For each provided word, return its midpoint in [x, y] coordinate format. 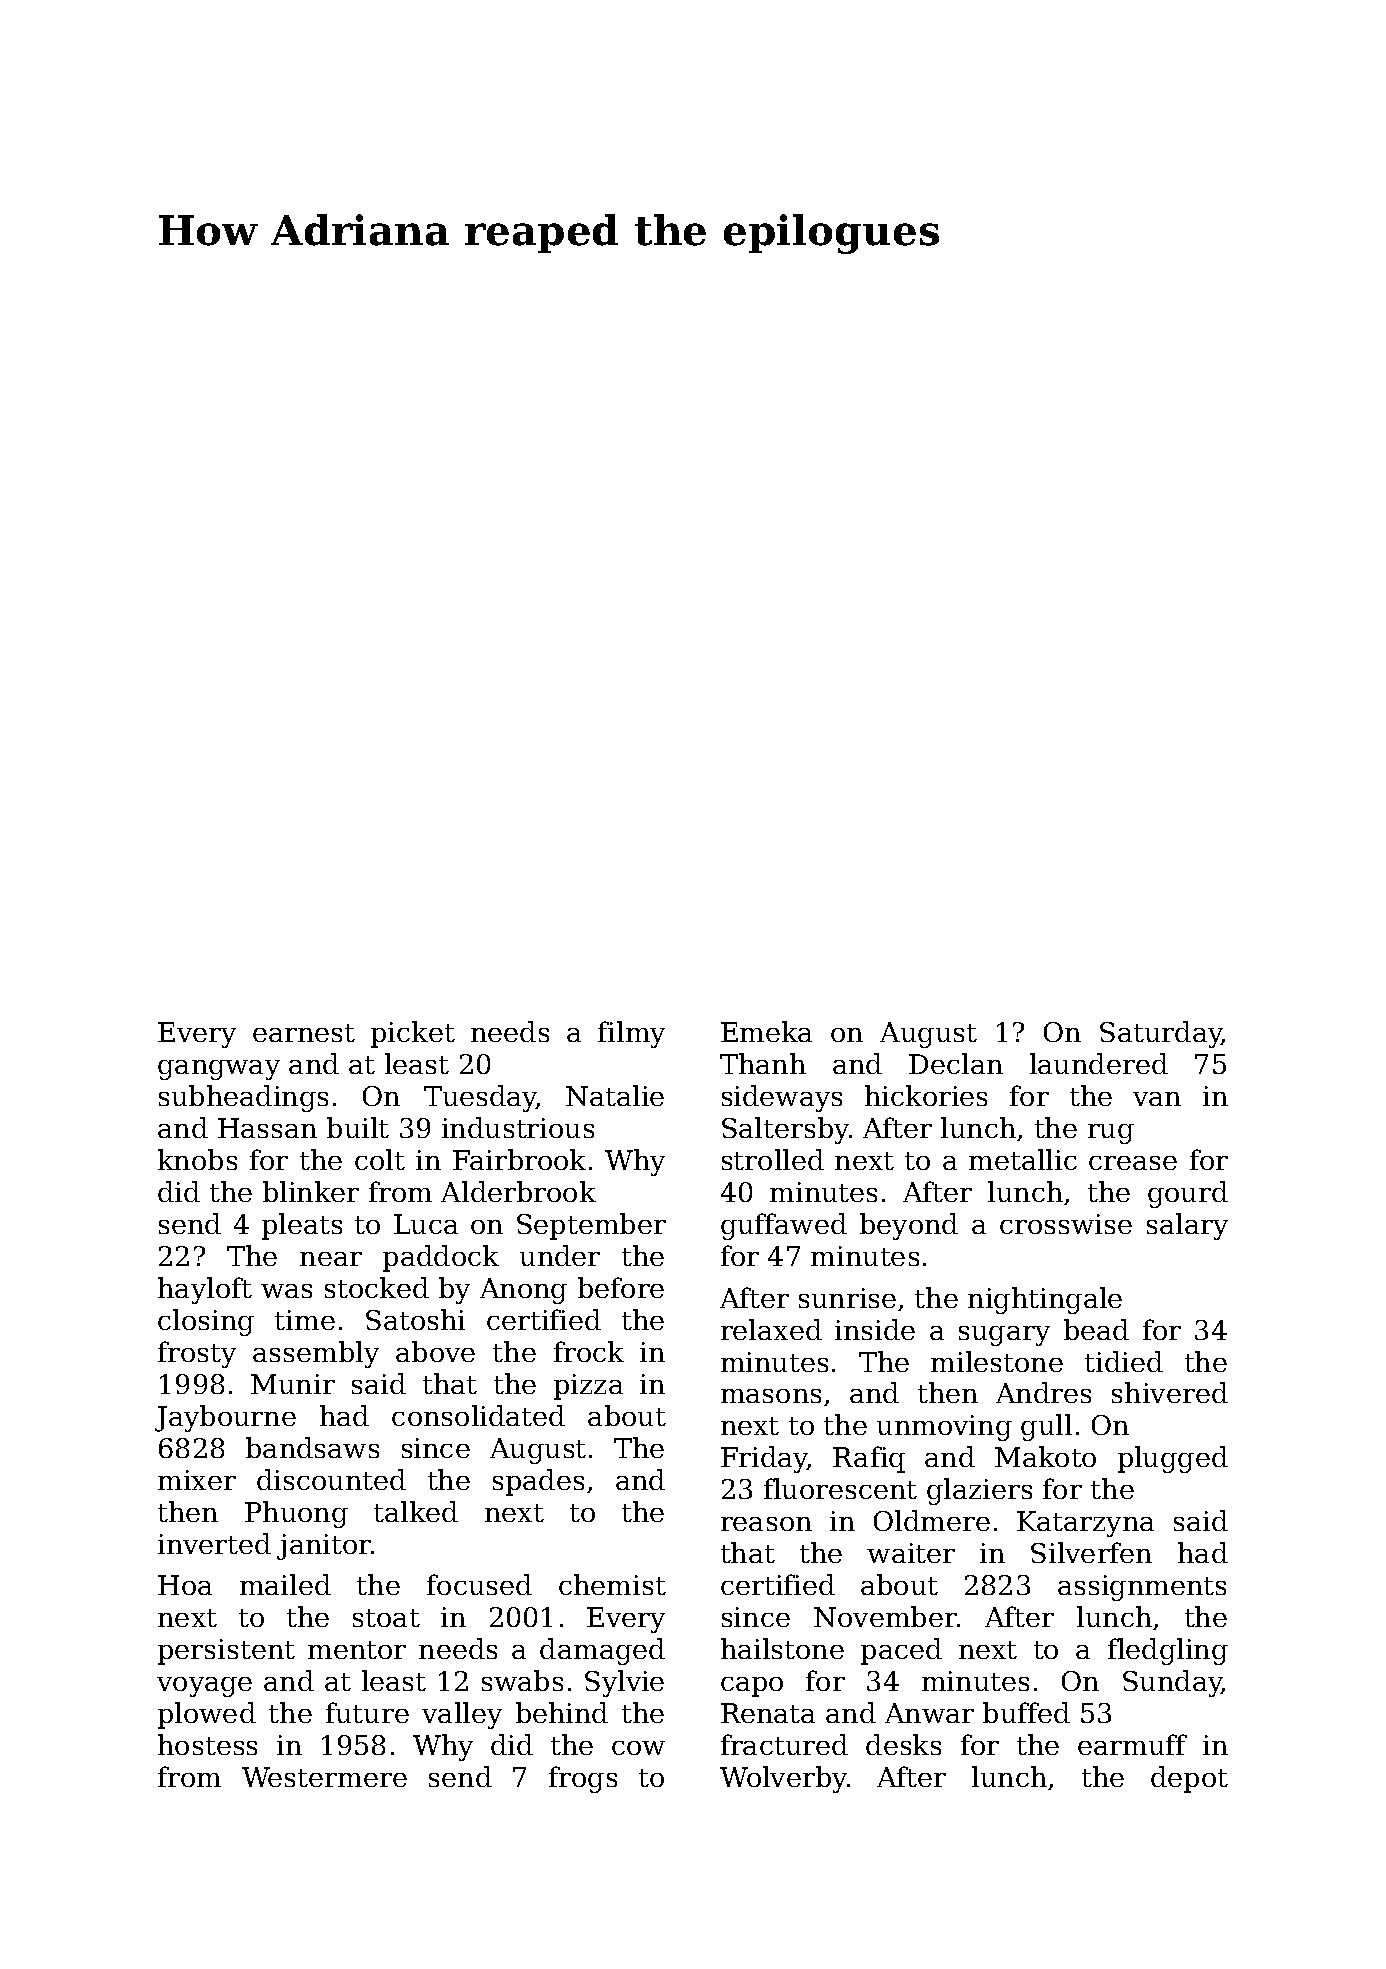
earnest [304, 1033]
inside [875, 1329]
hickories [926, 1095]
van [1157, 1099]
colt [380, 1159]
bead [1096, 1329]
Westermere [324, 1777]
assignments [1142, 1588]
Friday [764, 1459]
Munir [293, 1384]
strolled [773, 1159]
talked [416, 1511]
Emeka [766, 1031]
